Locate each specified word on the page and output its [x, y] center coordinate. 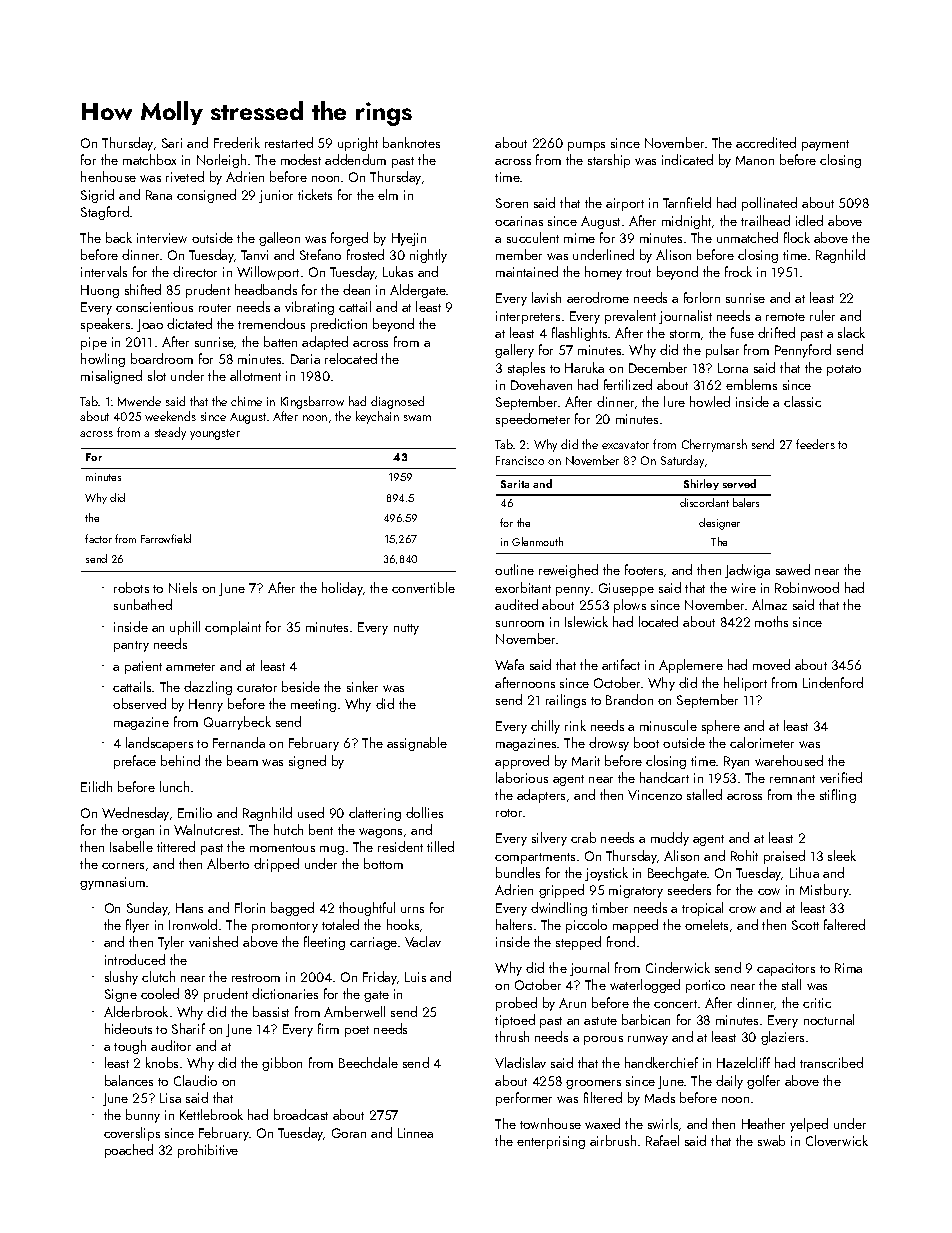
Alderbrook [136, 1011]
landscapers [159, 744]
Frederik [237, 142]
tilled [440, 846]
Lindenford [833, 682]
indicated [687, 159]
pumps [586, 146]
